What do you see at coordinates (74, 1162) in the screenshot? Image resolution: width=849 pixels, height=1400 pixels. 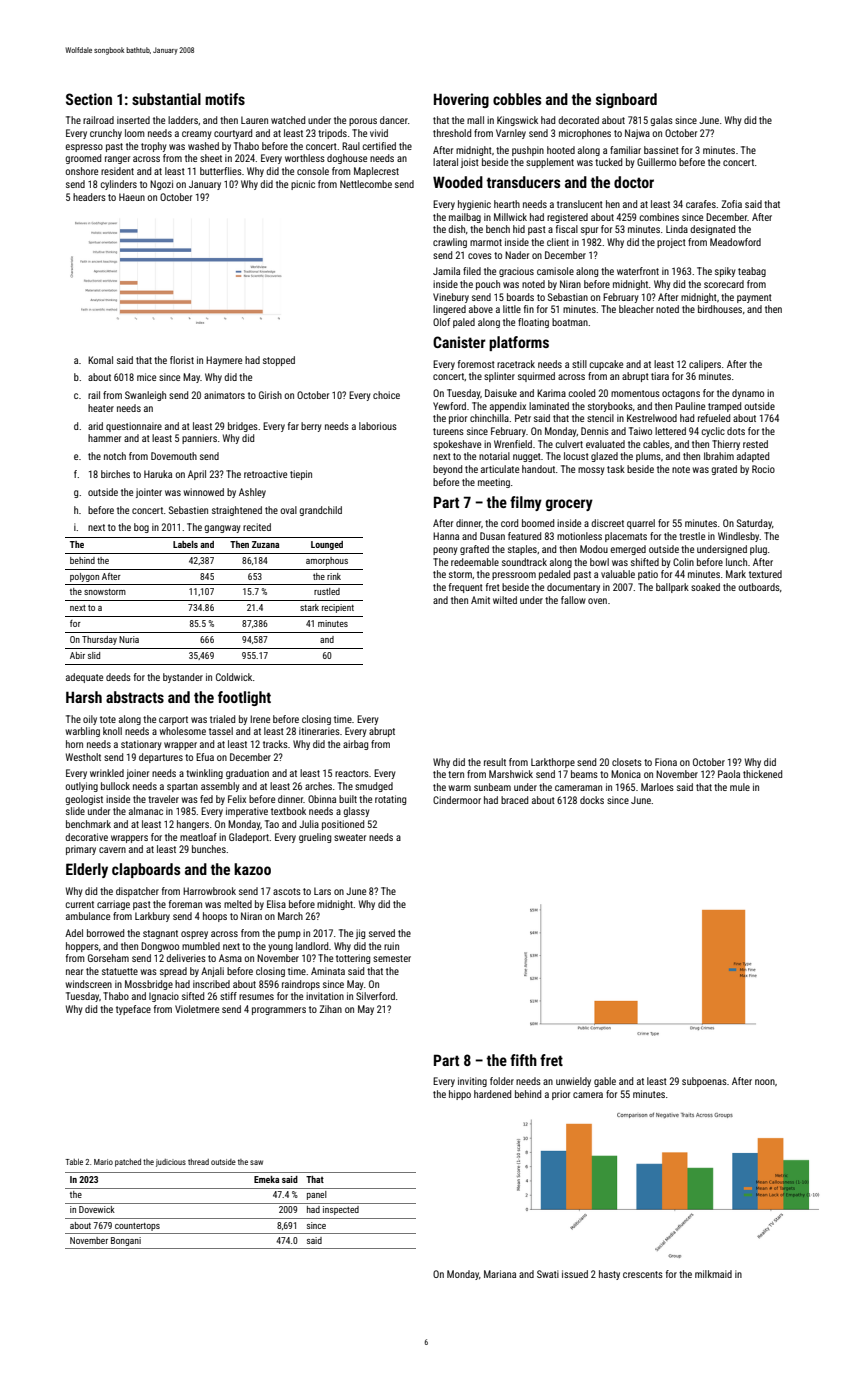 I see `Table` at bounding box center [74, 1162].
